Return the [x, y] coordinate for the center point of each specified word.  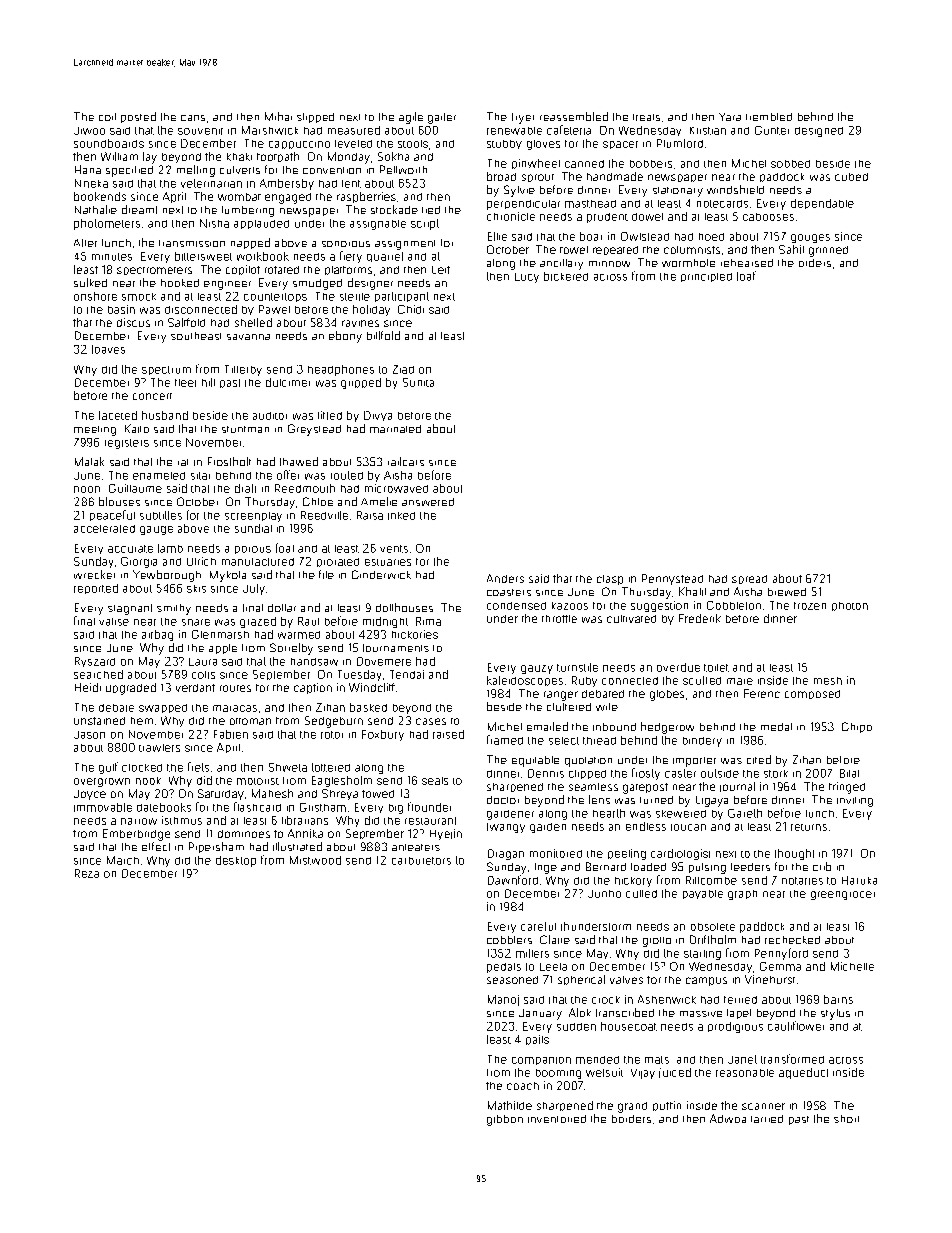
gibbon [505, 1120]
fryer [523, 118]
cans [193, 118]
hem [142, 721]
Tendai [407, 674]
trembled [769, 117]
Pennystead [672, 579]
